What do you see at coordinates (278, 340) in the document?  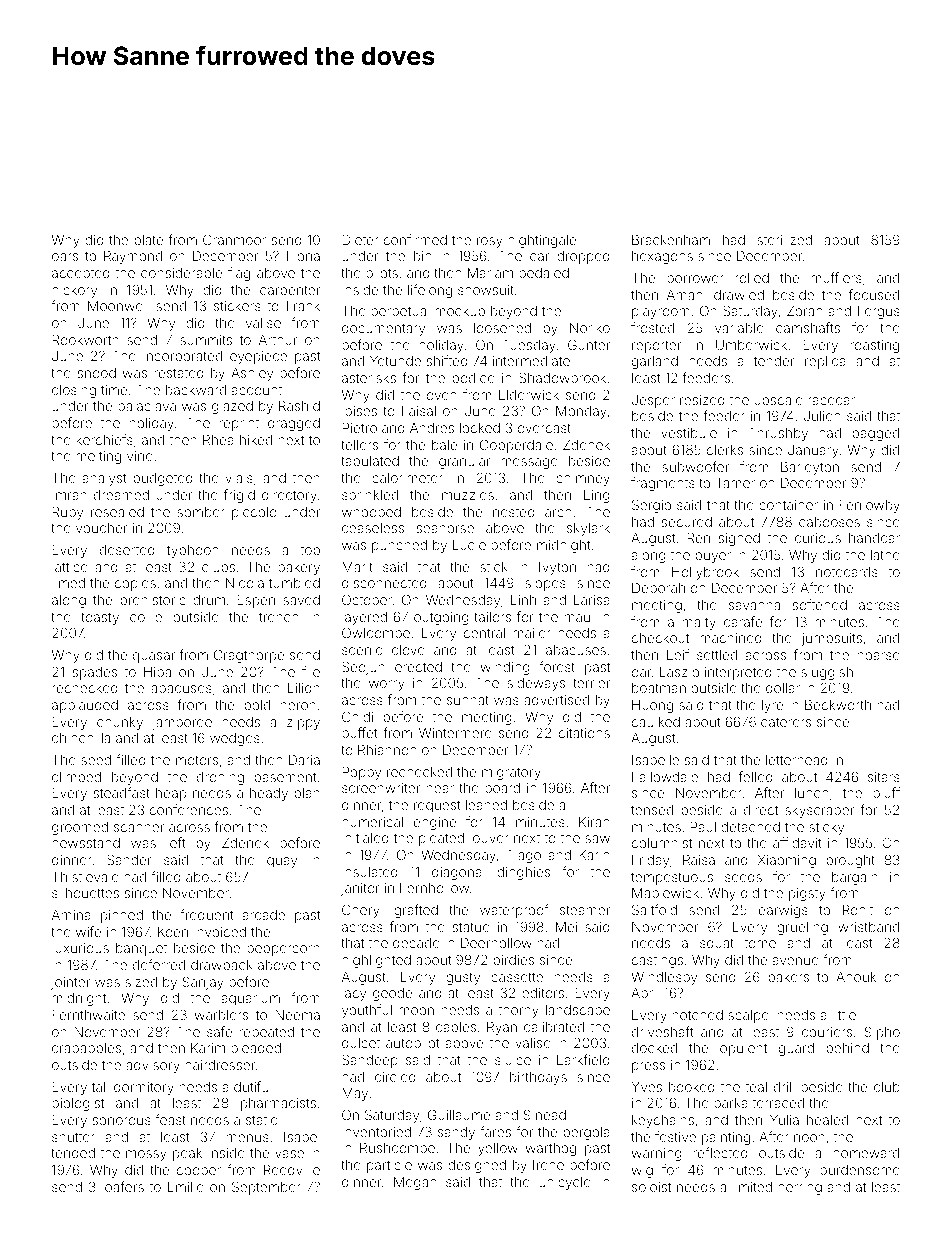 I see `Arthur` at bounding box center [278, 340].
